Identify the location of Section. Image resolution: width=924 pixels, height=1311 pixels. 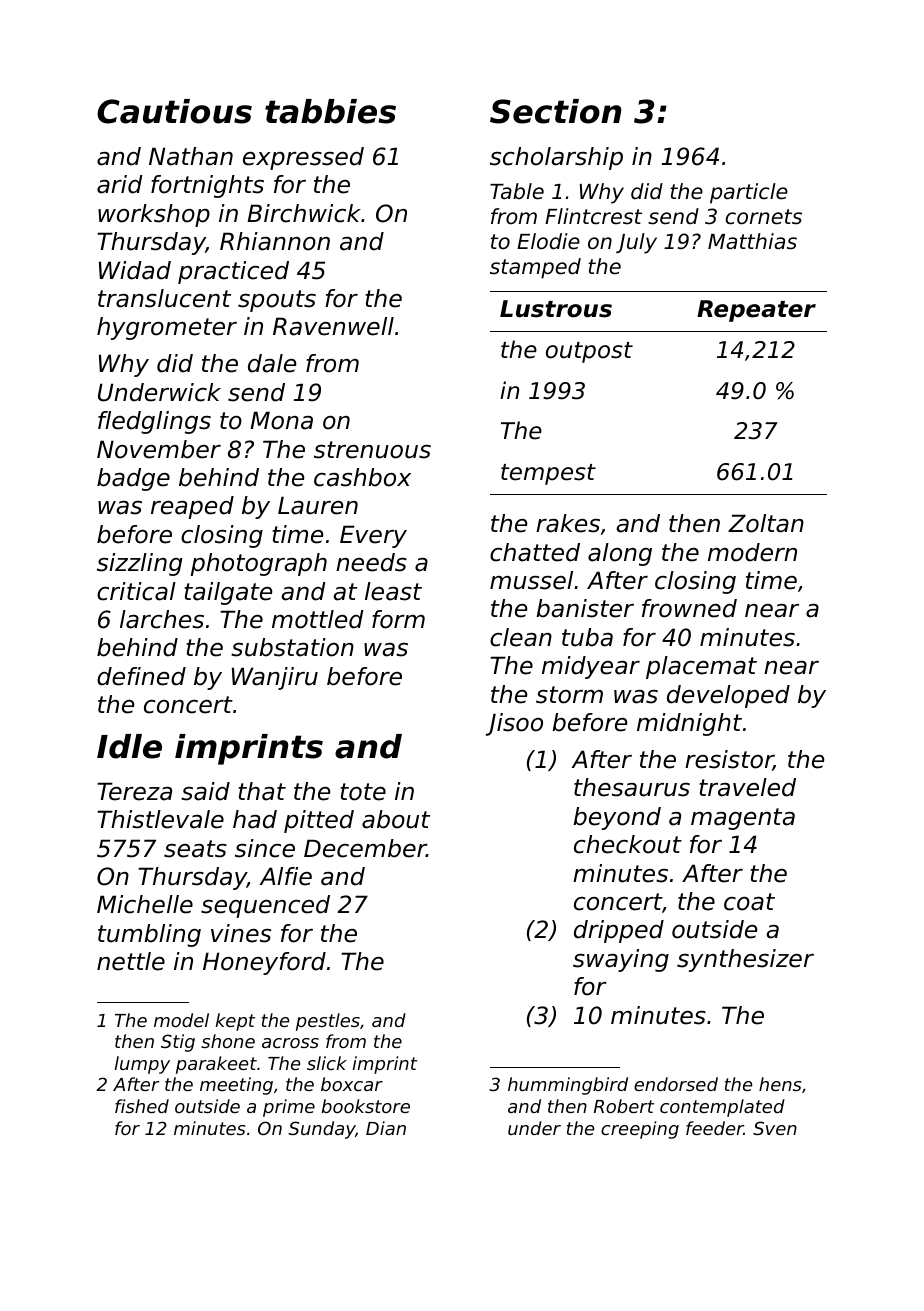
(555, 111).
